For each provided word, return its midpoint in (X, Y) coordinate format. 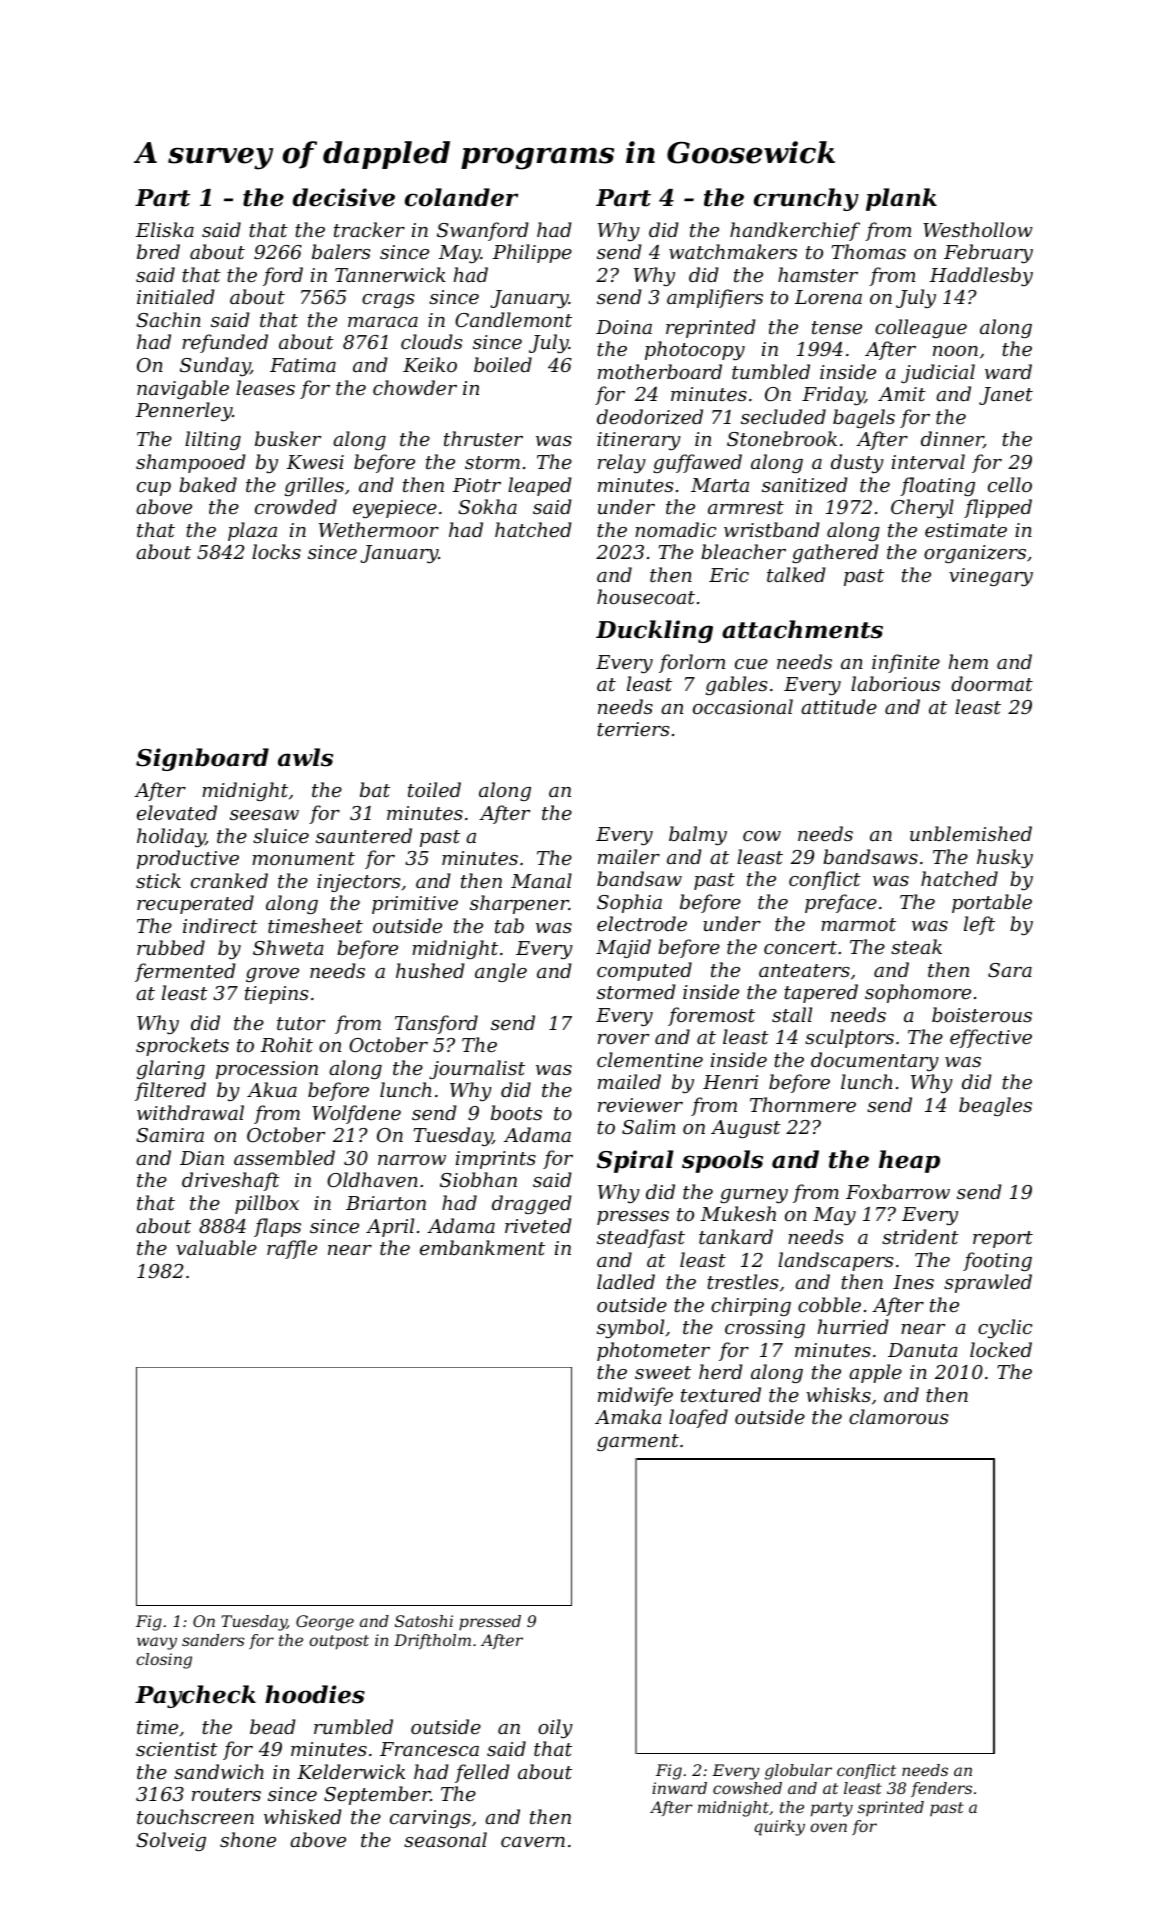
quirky (779, 1828)
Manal (541, 880)
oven (828, 1827)
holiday (171, 837)
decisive (344, 197)
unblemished (971, 833)
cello (1010, 484)
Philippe (532, 253)
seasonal (445, 1839)
